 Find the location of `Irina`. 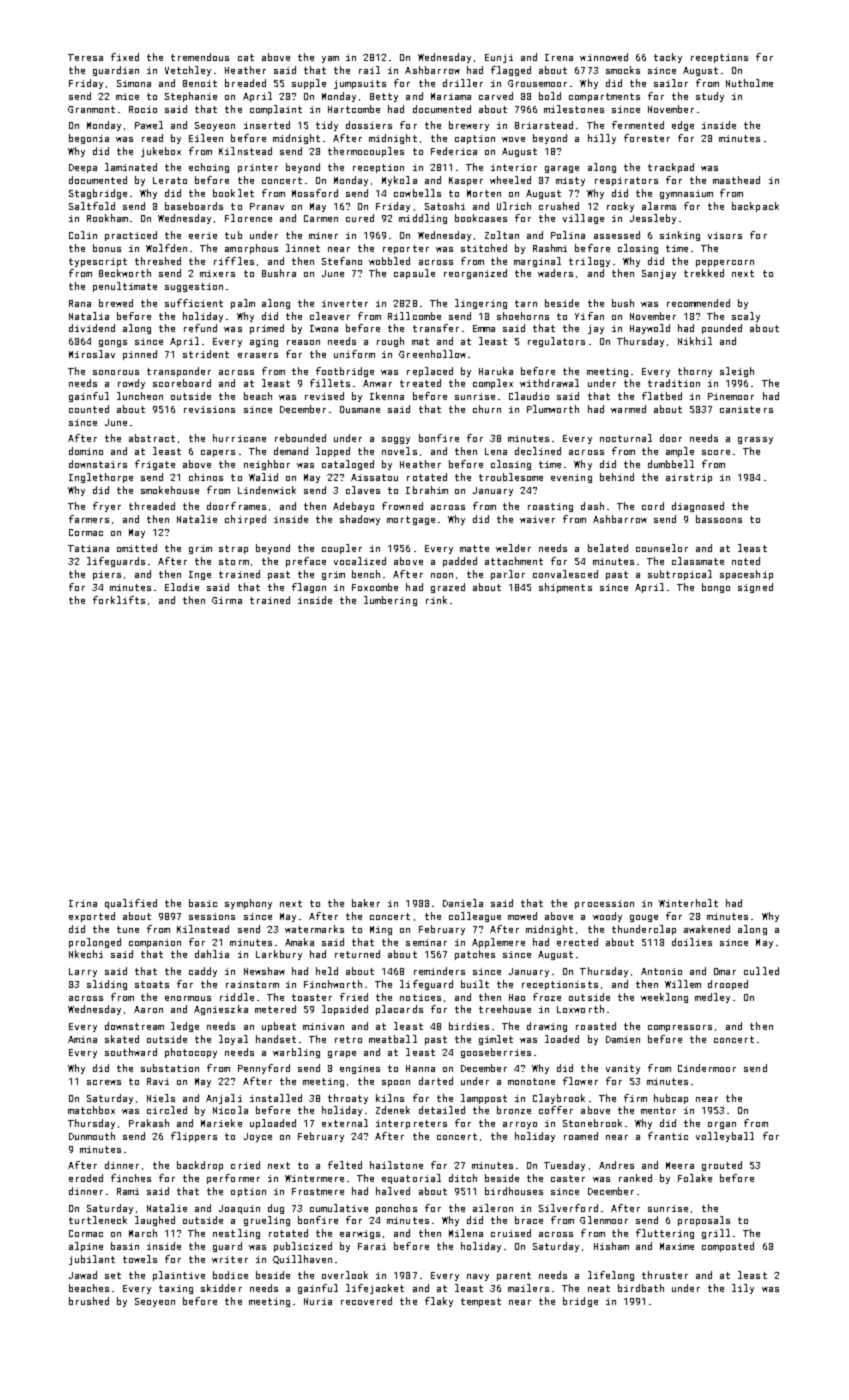

Irina is located at coordinates (83, 903).
